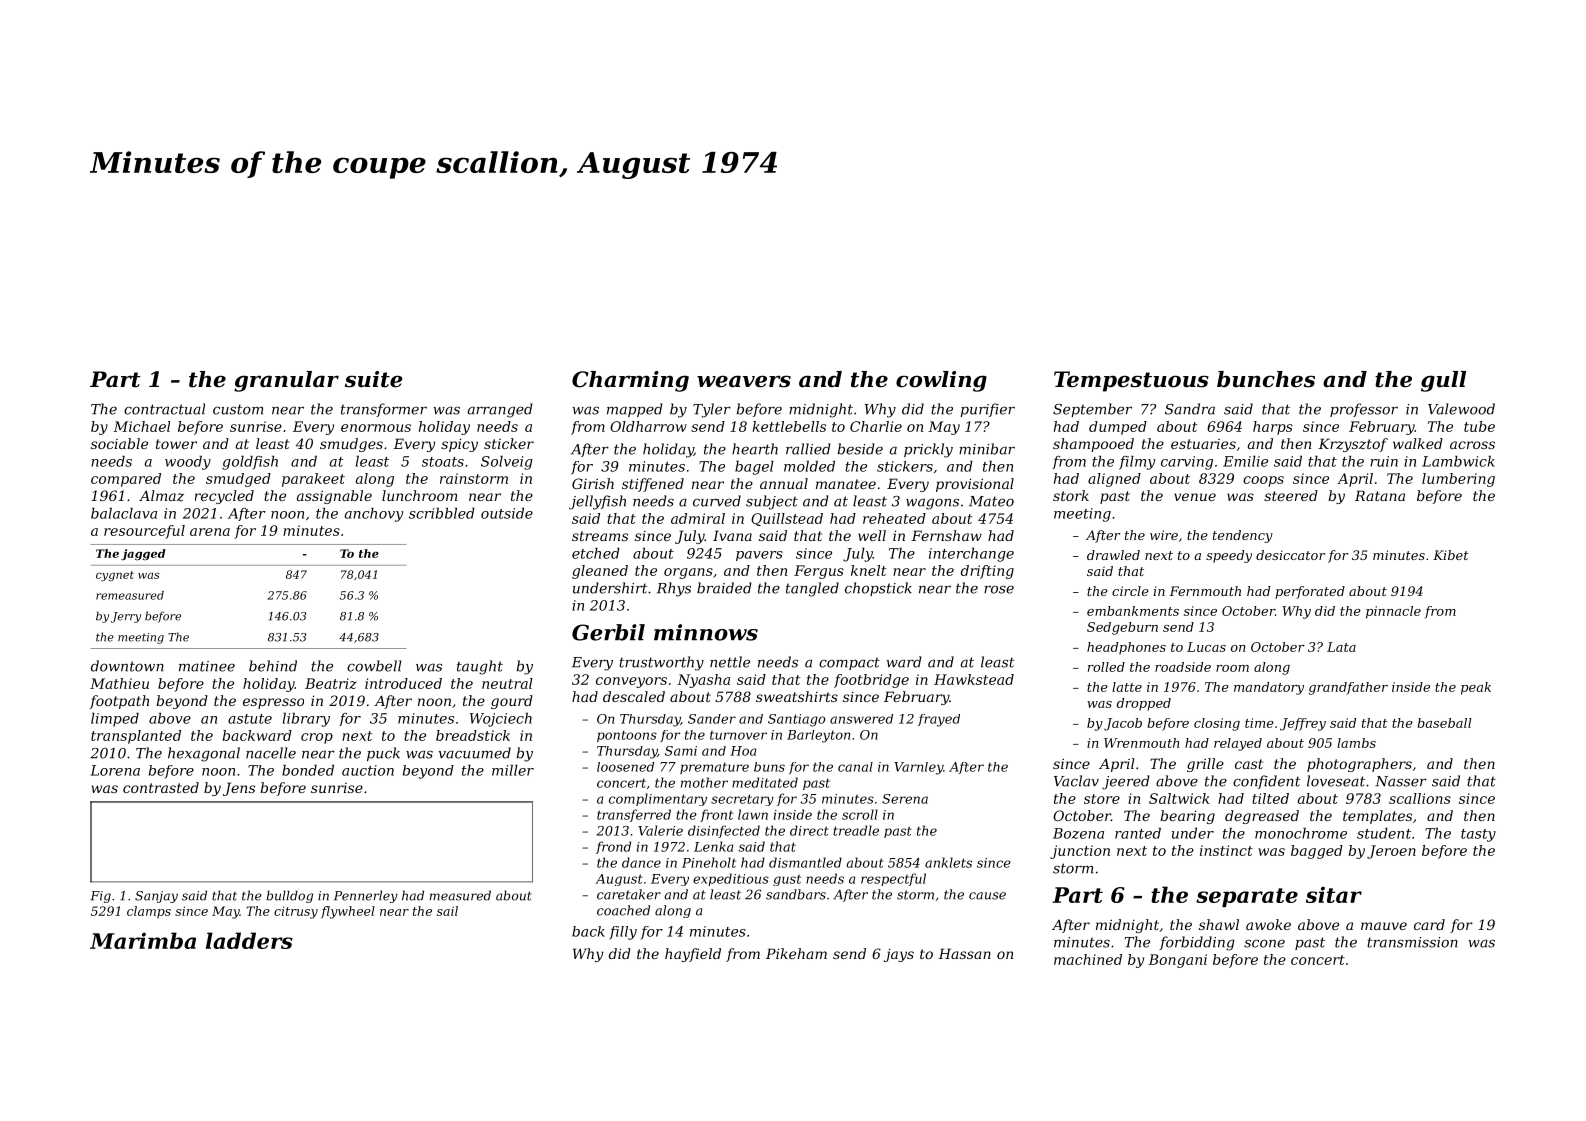 The height and width of the screenshot is (1121, 1586). Describe the element at coordinates (374, 379) in the screenshot. I see `suite` at that location.
